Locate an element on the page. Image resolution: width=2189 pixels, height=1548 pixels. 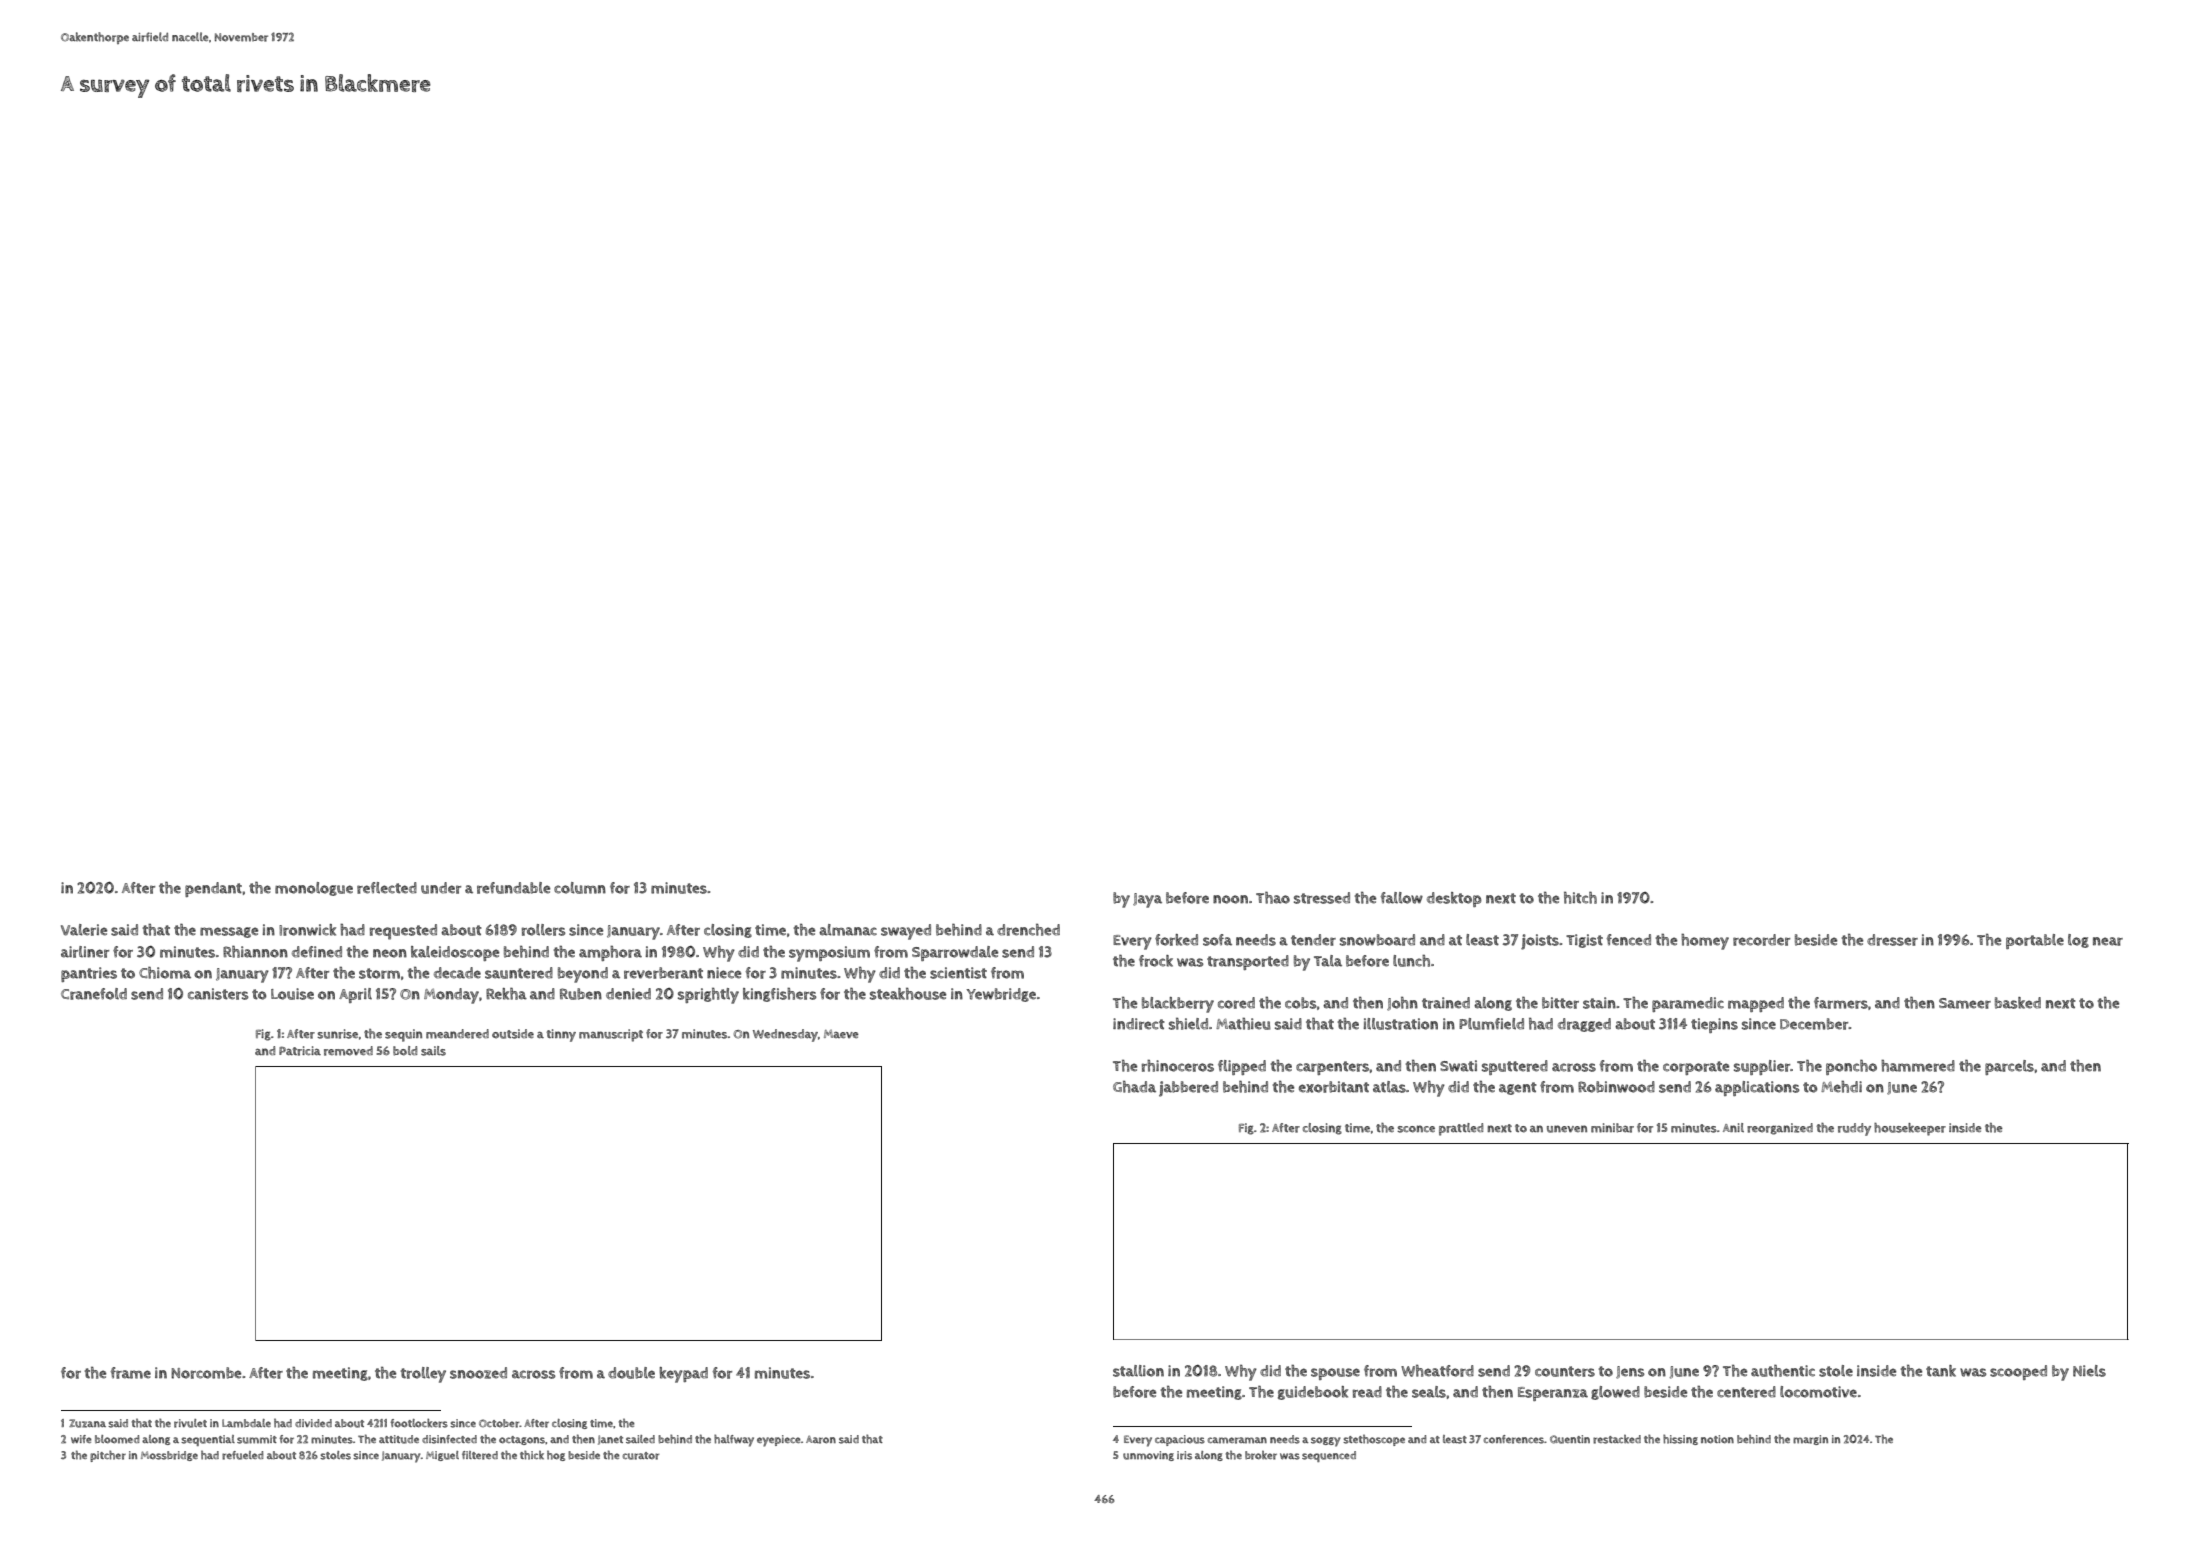
guidebook is located at coordinates (1313, 1393).
